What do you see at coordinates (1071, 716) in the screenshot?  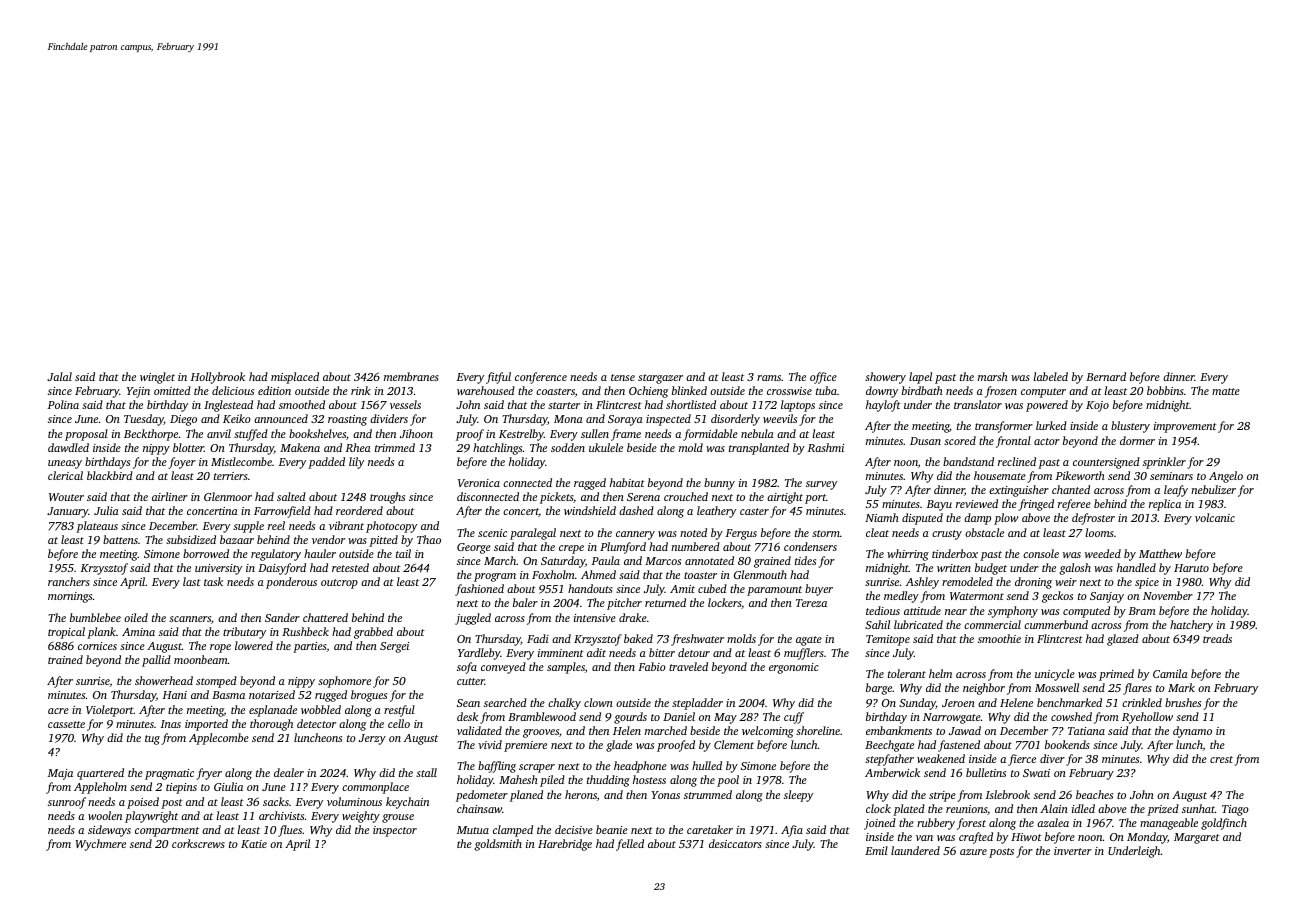 I see `cowshed` at bounding box center [1071, 716].
